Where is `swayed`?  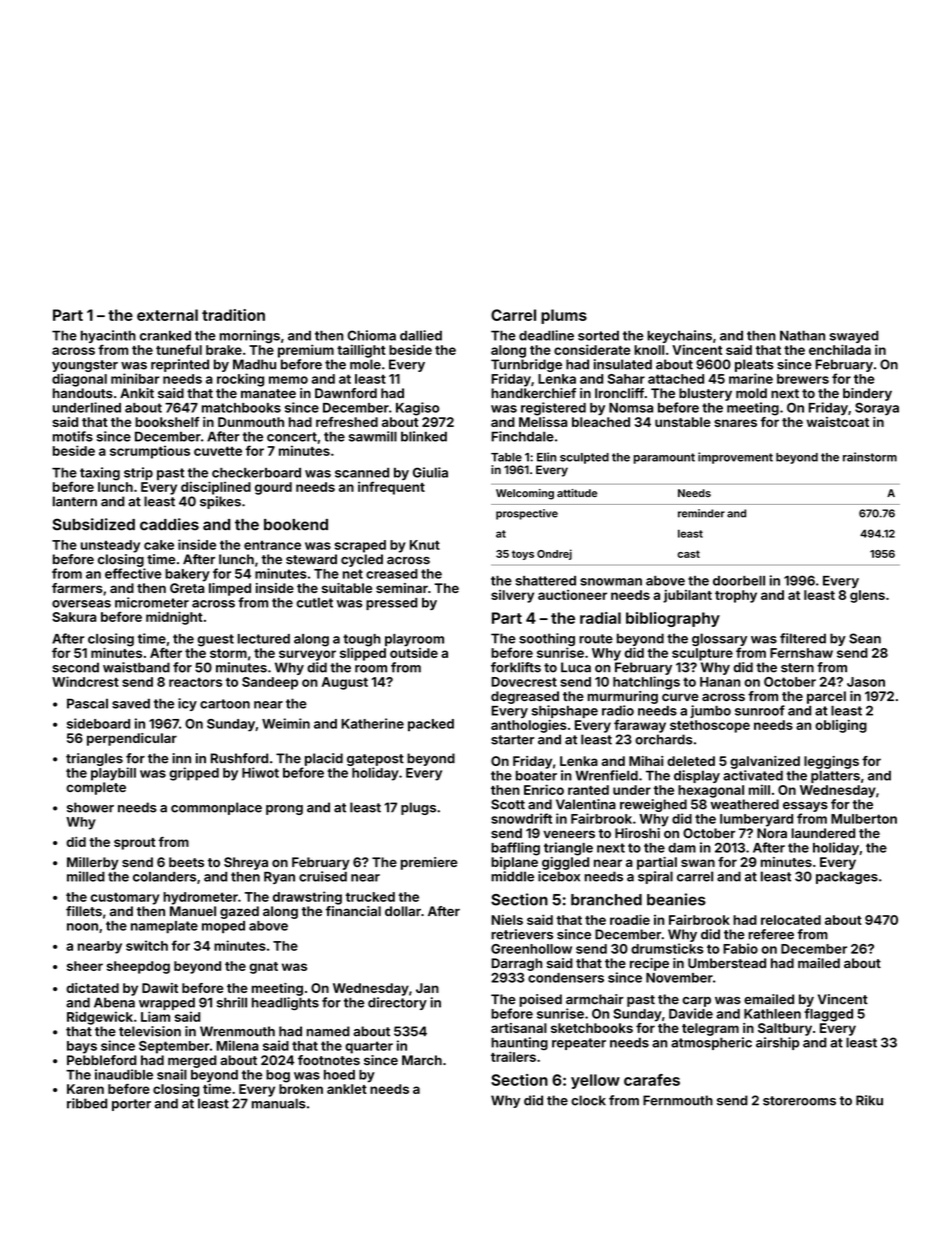
swayed is located at coordinates (854, 336).
